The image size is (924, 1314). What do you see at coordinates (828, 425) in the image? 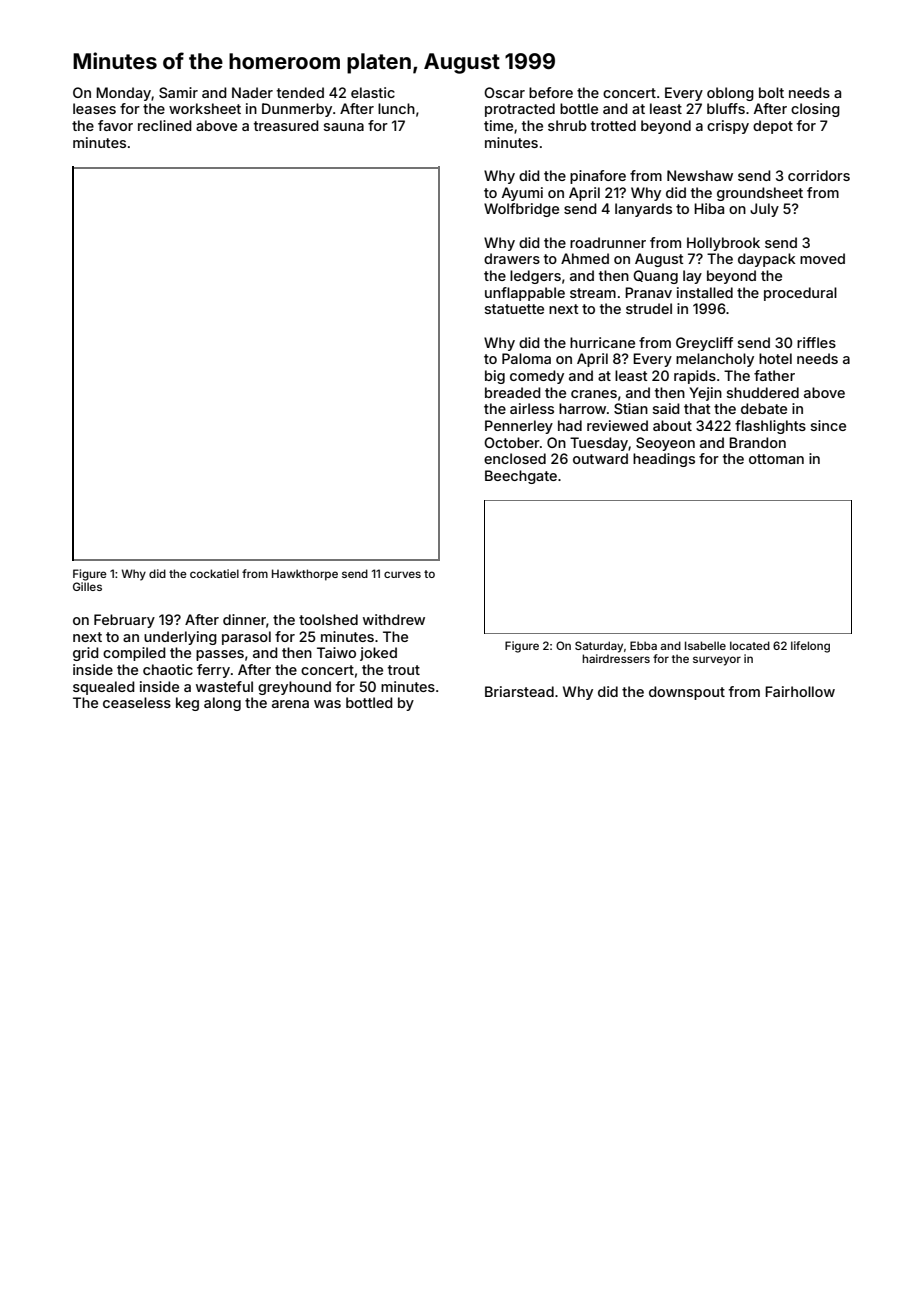
I see `since` at bounding box center [828, 425].
